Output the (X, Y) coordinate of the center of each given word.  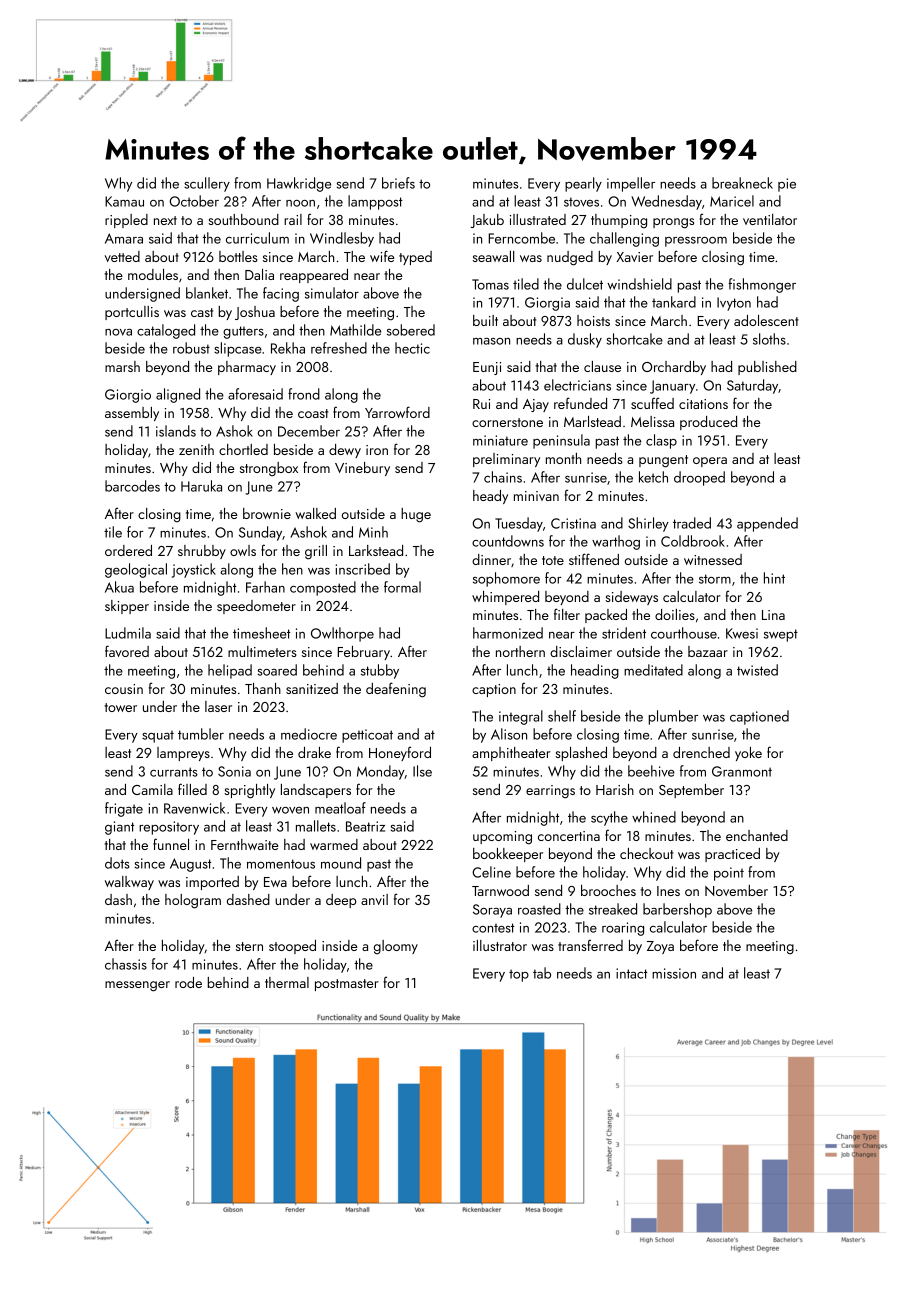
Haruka (201, 486)
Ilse (422, 771)
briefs (398, 183)
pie (787, 185)
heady (490, 497)
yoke (748, 754)
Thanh (263, 688)
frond (304, 394)
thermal (287, 982)
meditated (653, 670)
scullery (207, 184)
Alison (509, 734)
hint (774, 578)
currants (174, 772)
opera (710, 462)
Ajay (536, 405)
